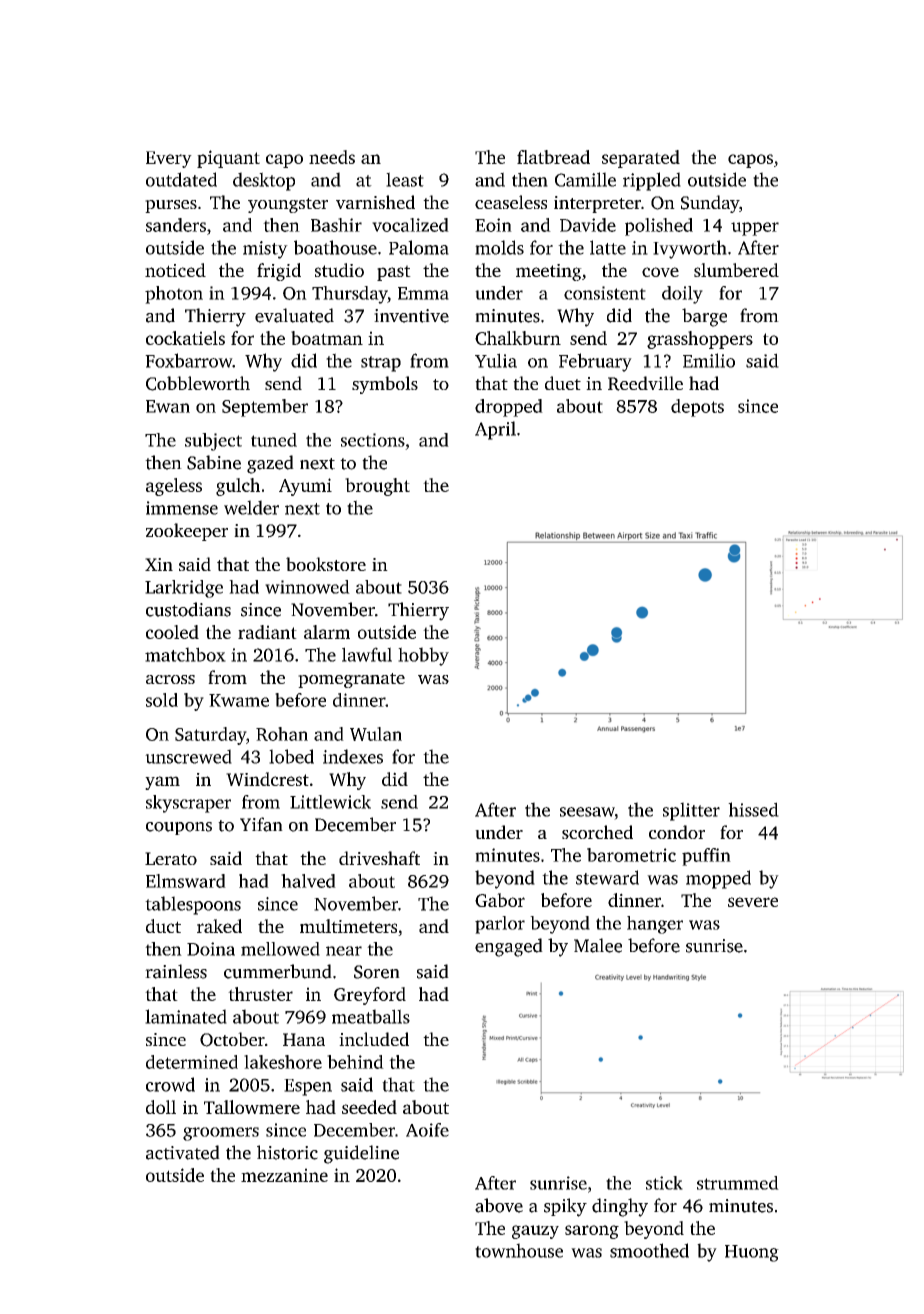 The width and height of the screenshot is (924, 1314). I want to click on condor, so click(677, 832).
